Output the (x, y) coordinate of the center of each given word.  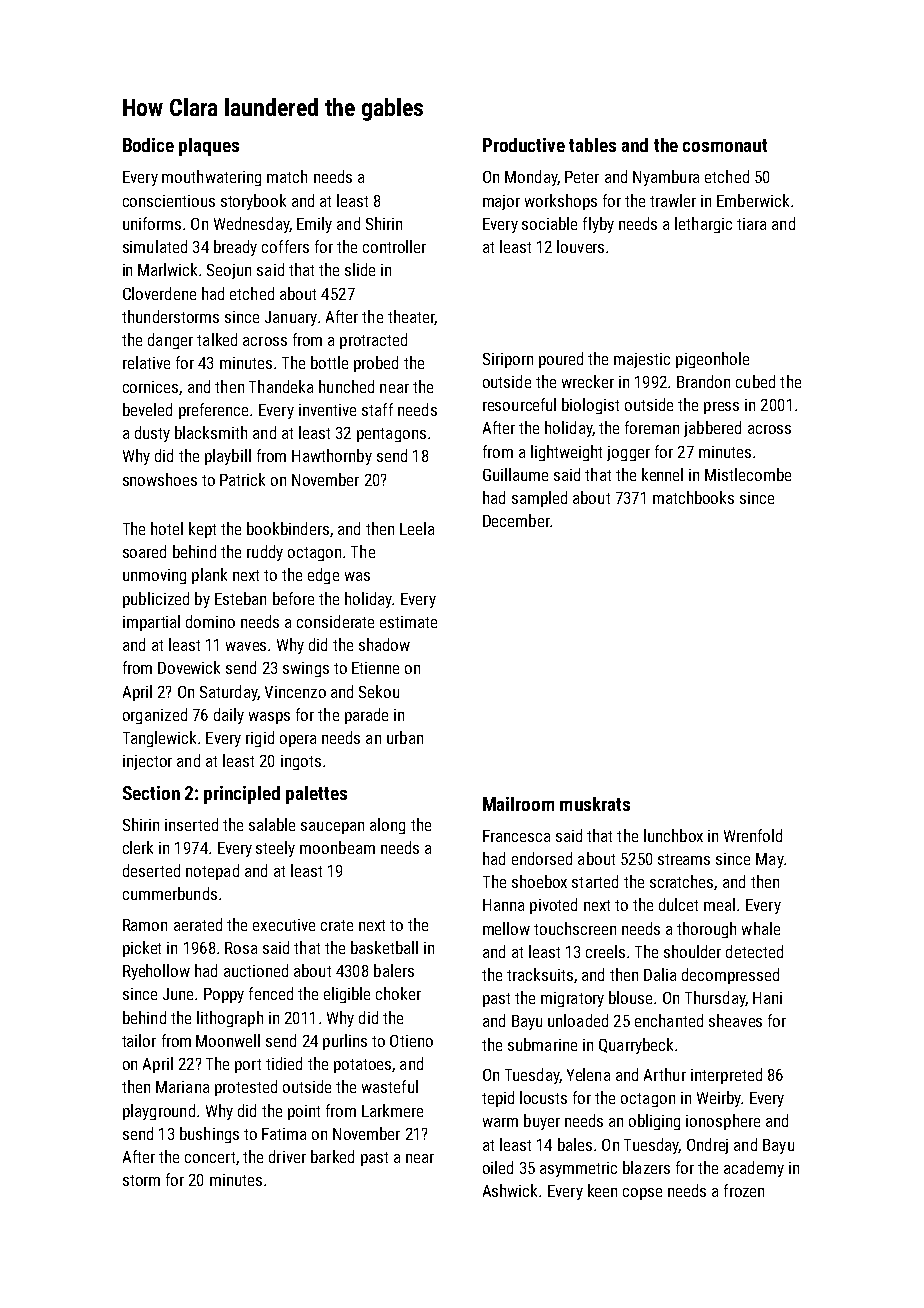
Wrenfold (753, 835)
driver (287, 1156)
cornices (150, 387)
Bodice (148, 145)
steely (275, 849)
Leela (417, 528)
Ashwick (510, 1190)
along (387, 826)
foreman (652, 427)
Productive (524, 145)
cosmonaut (725, 145)
